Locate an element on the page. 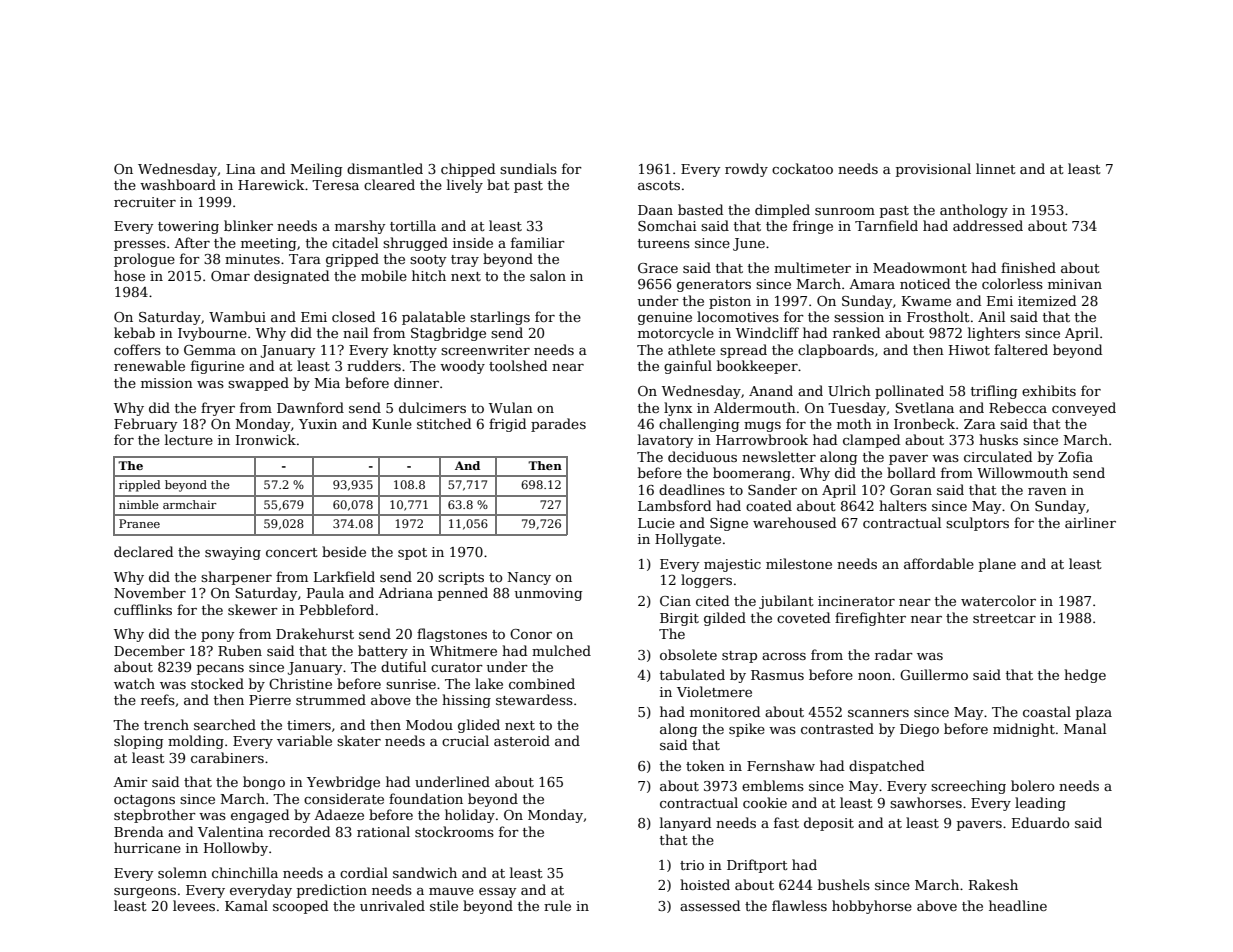 Image resolution: width=1233 pixels, height=952 pixels. swapped is located at coordinates (258, 384).
